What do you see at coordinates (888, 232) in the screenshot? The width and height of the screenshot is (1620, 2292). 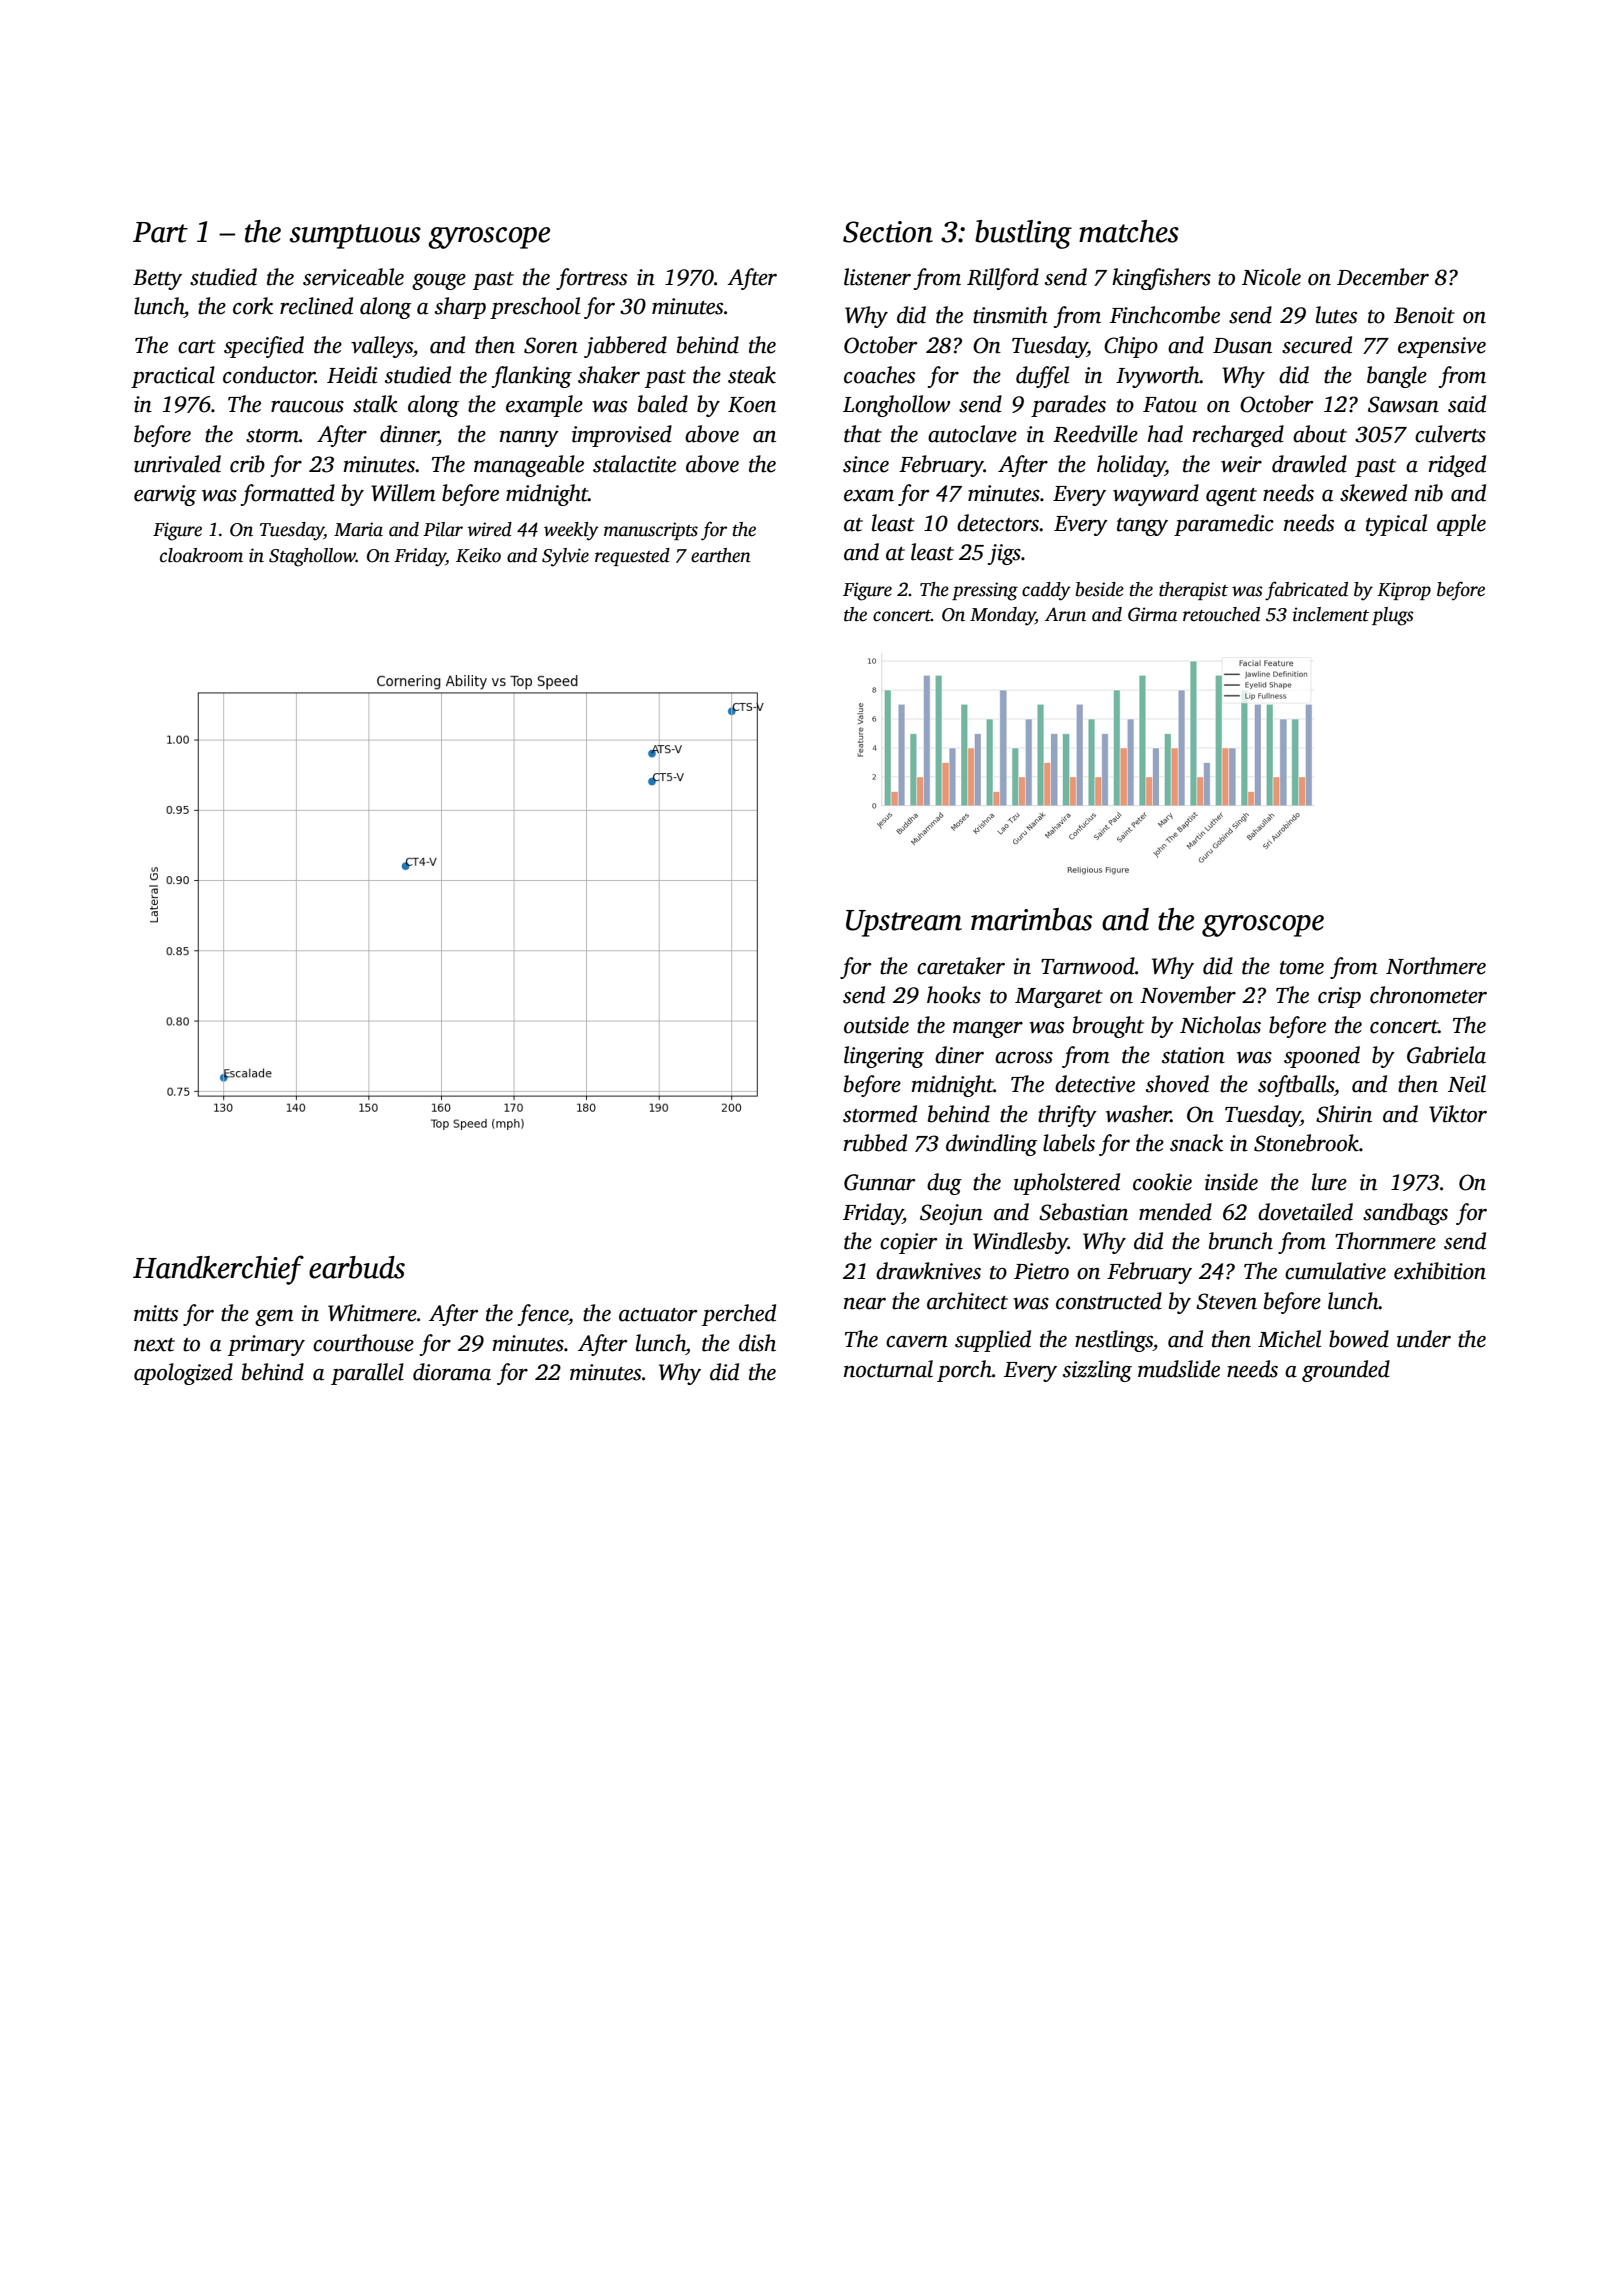 I see `Section` at bounding box center [888, 232].
